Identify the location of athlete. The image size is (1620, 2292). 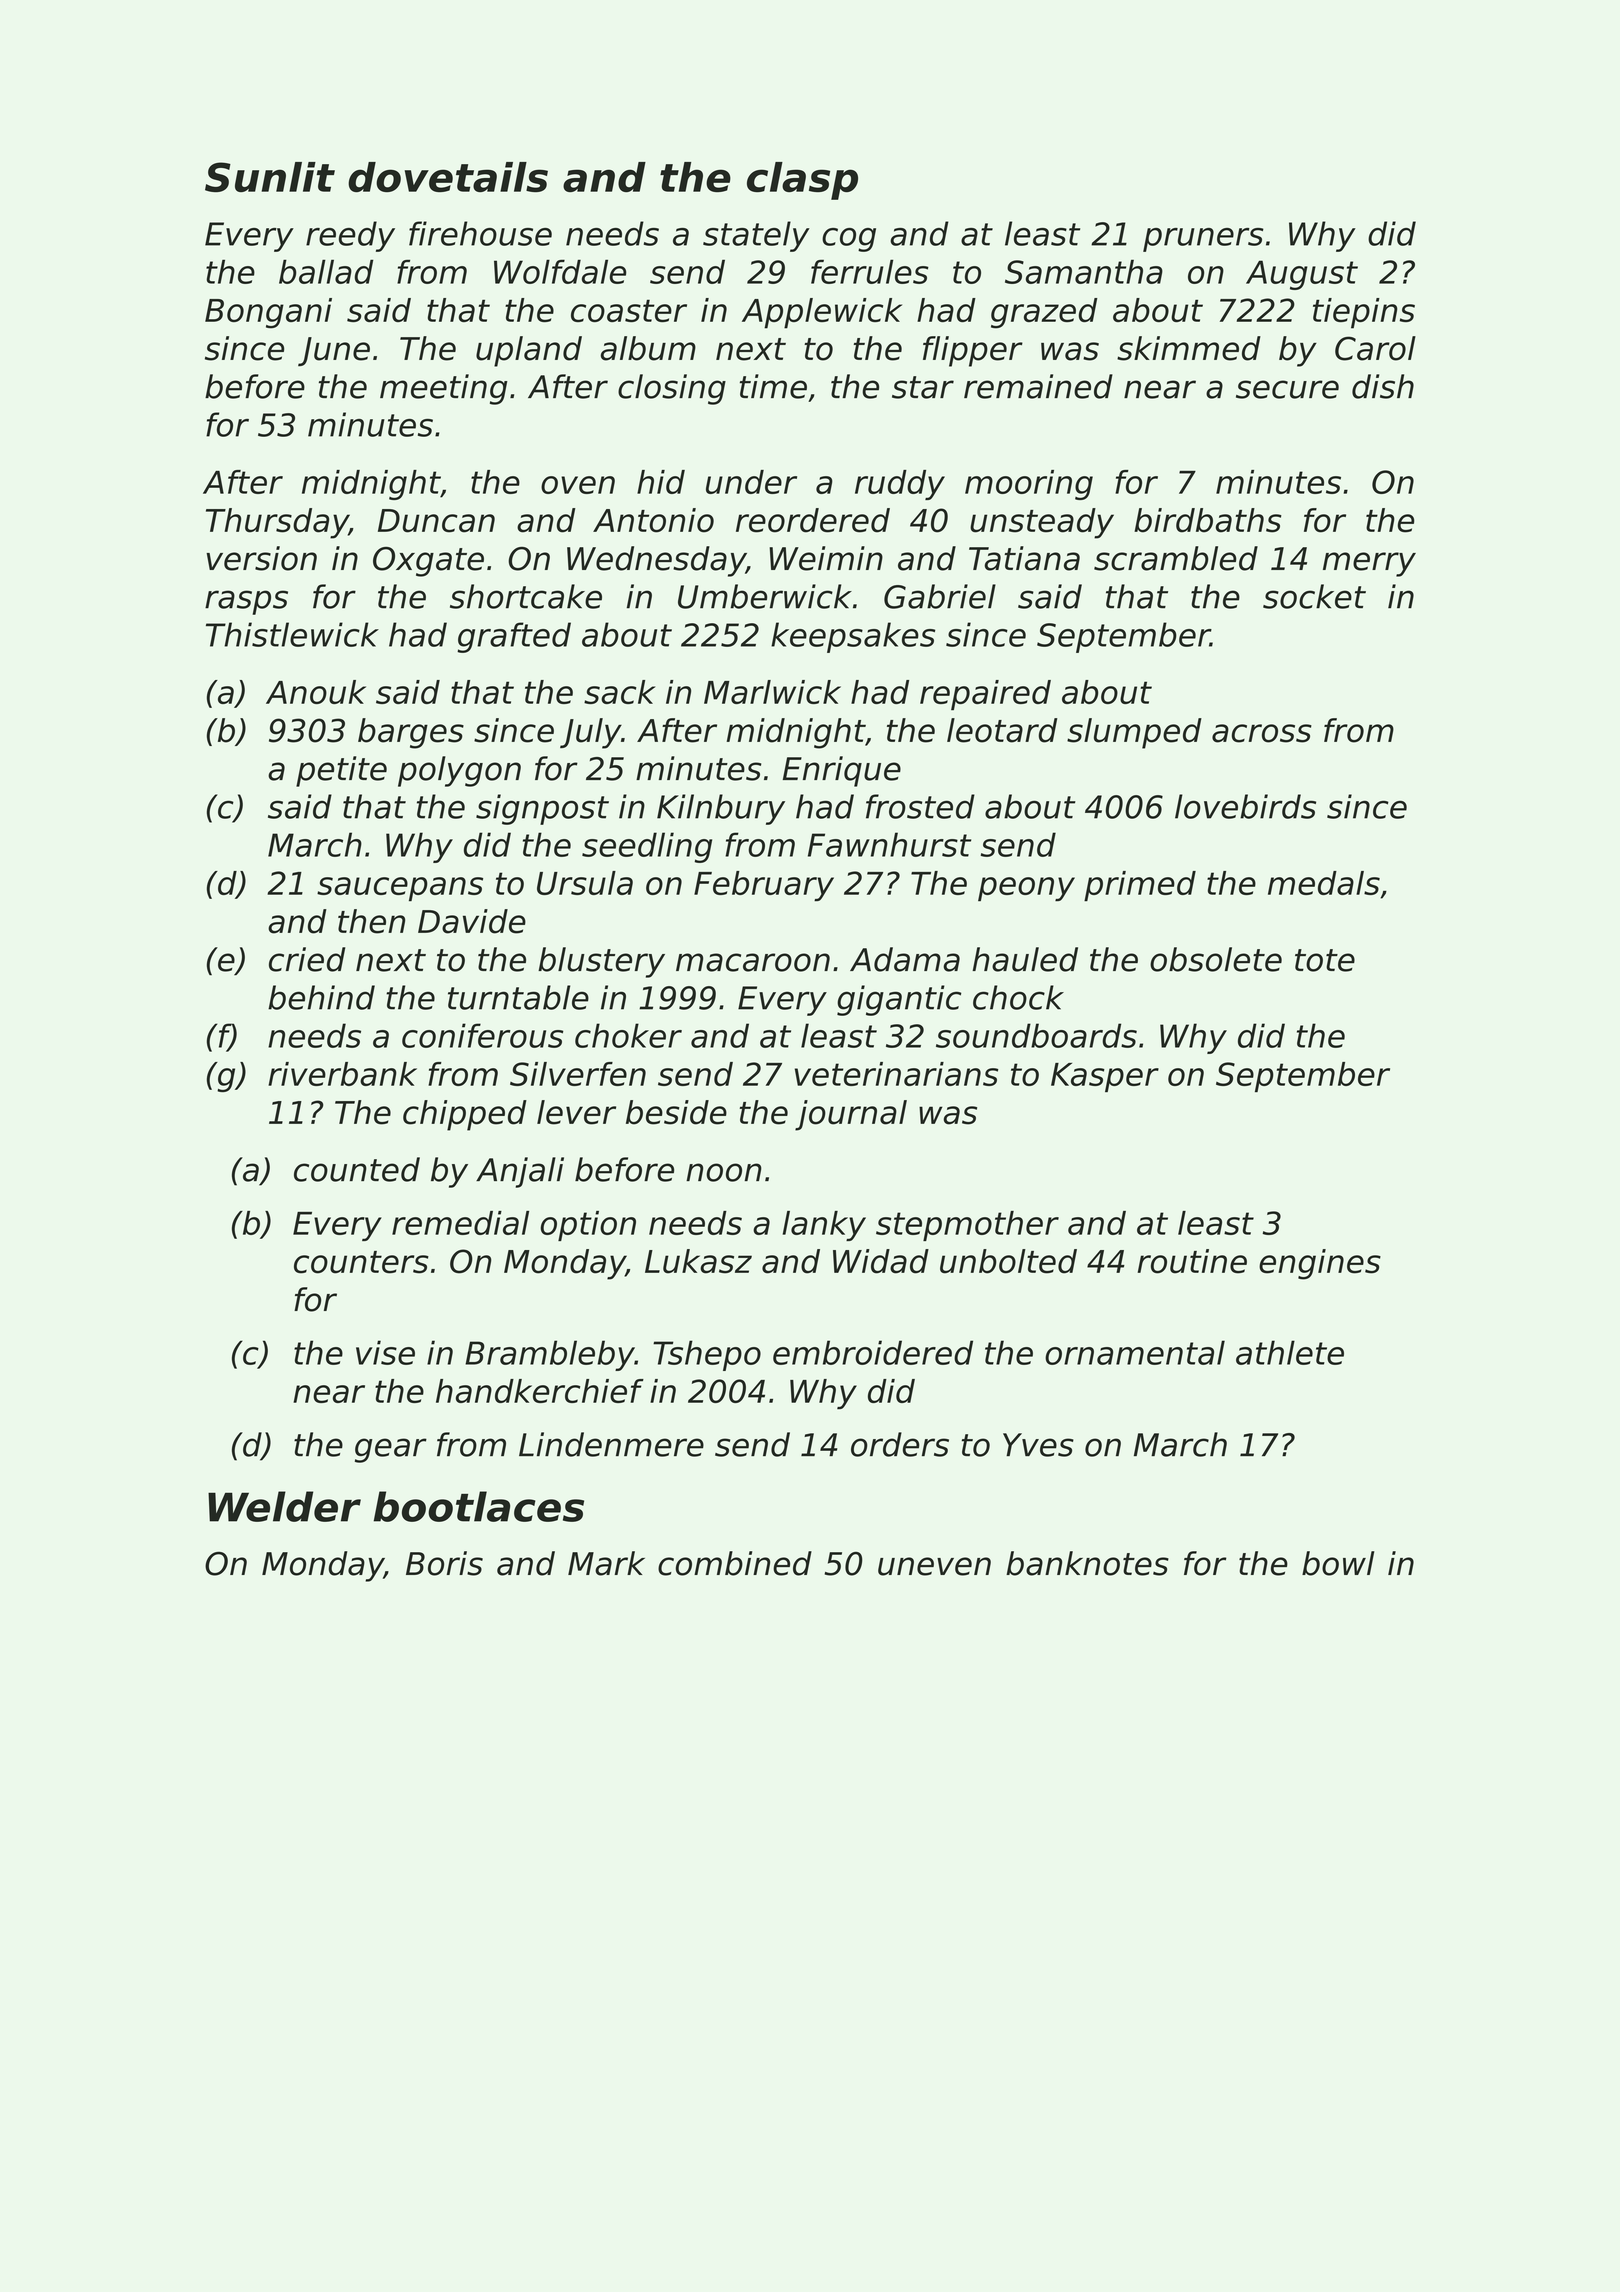
(1290, 1352).
